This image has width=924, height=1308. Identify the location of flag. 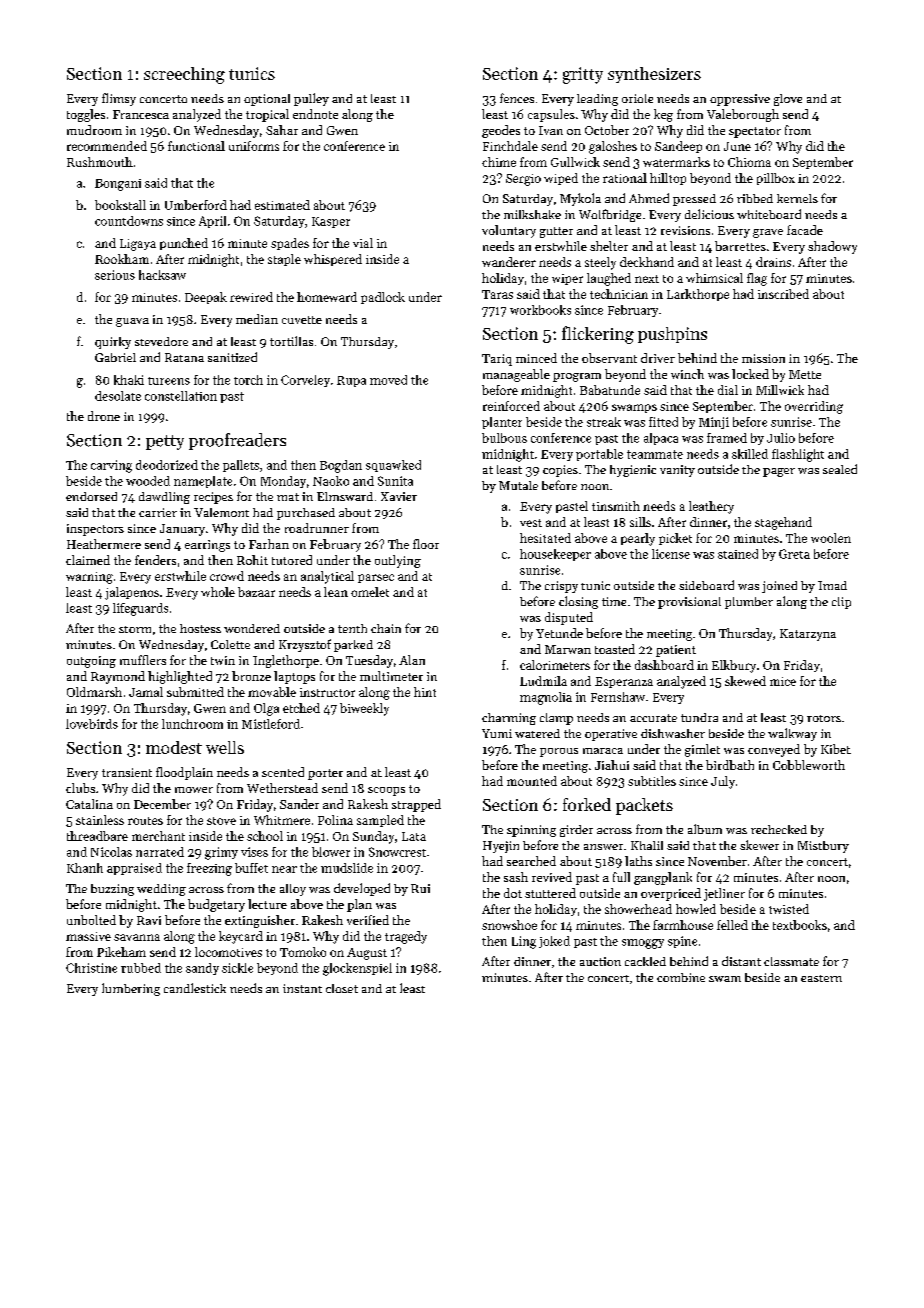
(757, 279).
